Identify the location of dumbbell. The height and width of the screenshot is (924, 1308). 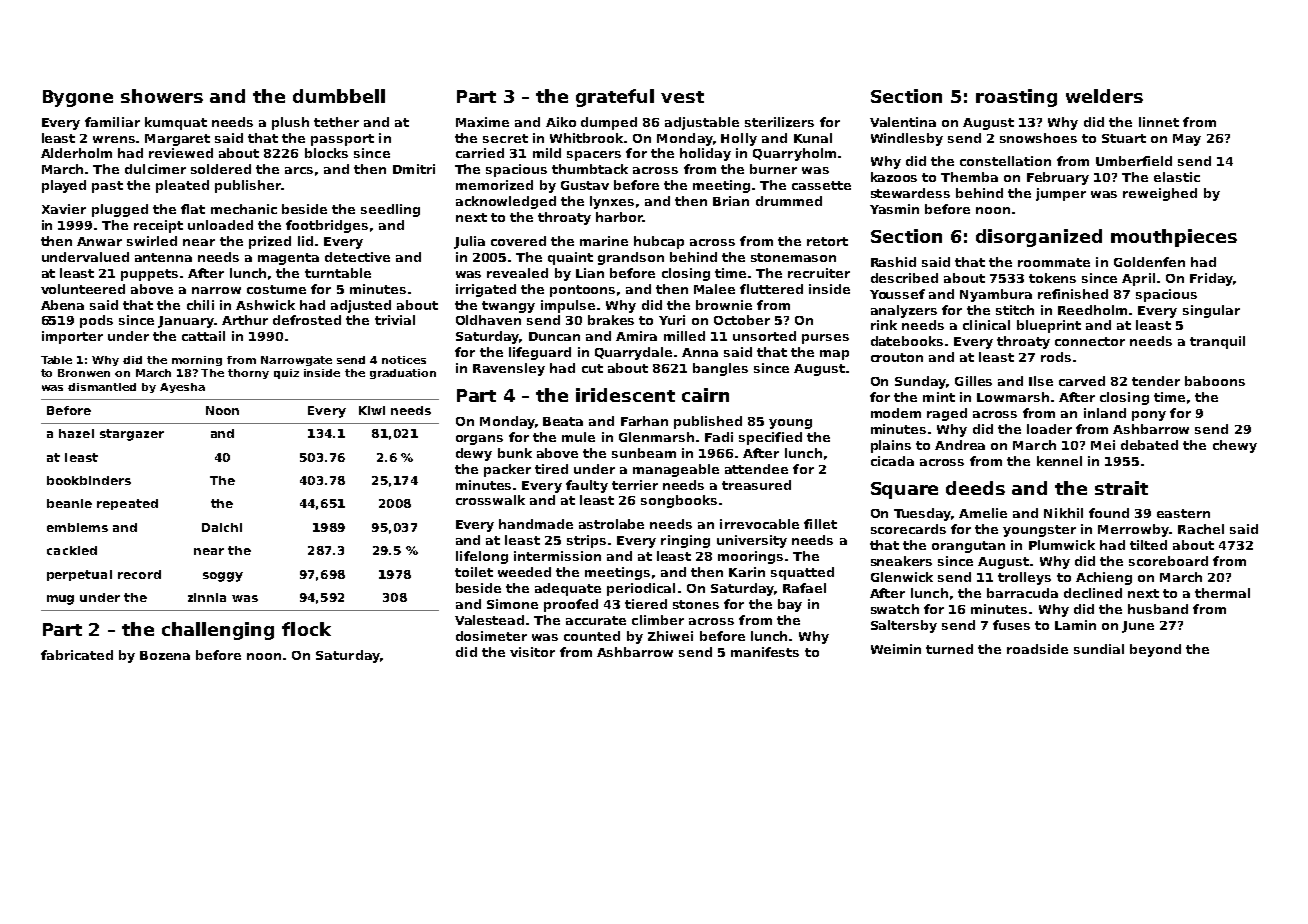
(339, 96).
